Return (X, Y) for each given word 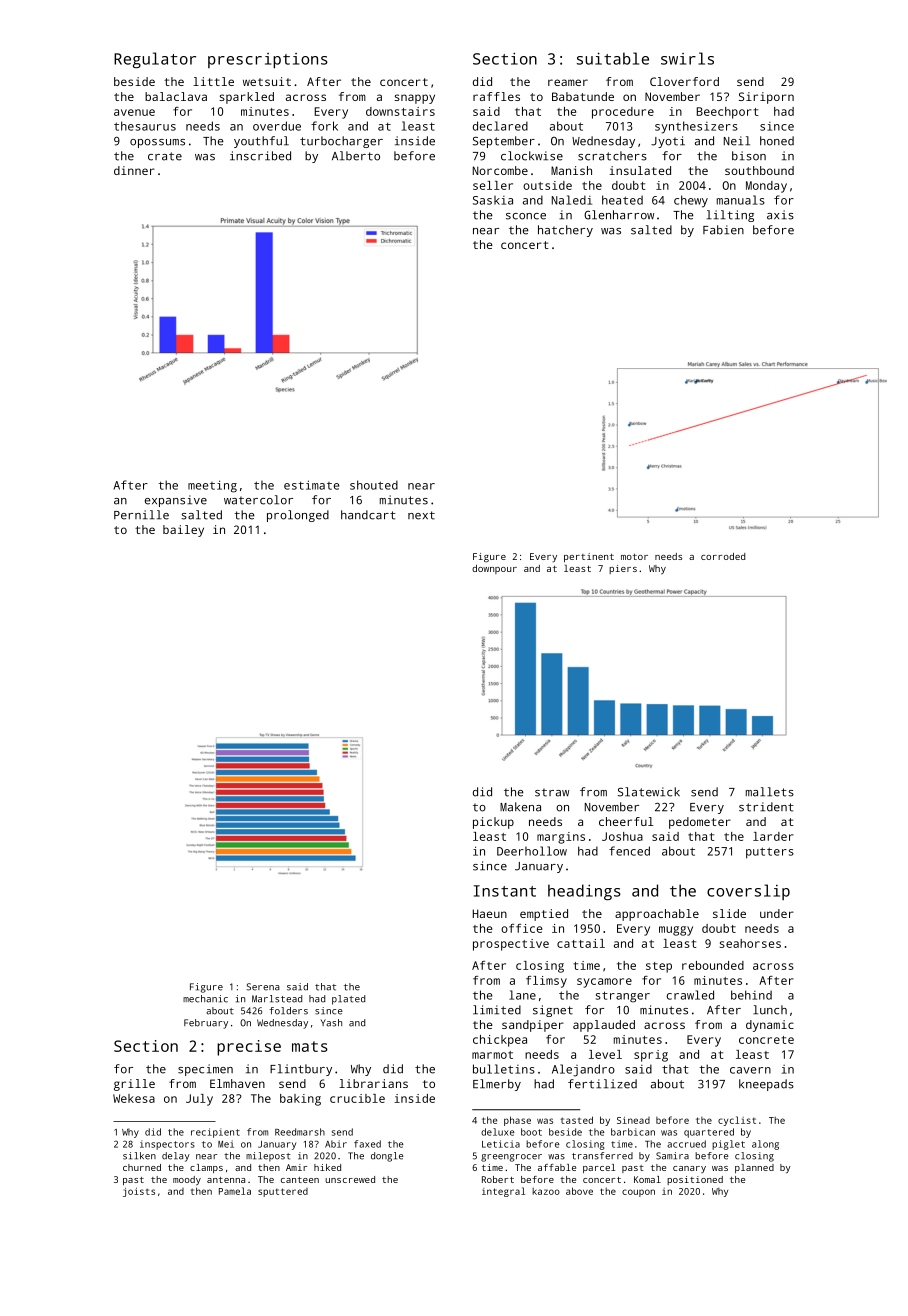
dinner (134, 170)
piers (623, 569)
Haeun (490, 913)
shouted (374, 485)
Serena (263, 987)
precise (249, 1048)
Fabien (723, 230)
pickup (493, 823)
